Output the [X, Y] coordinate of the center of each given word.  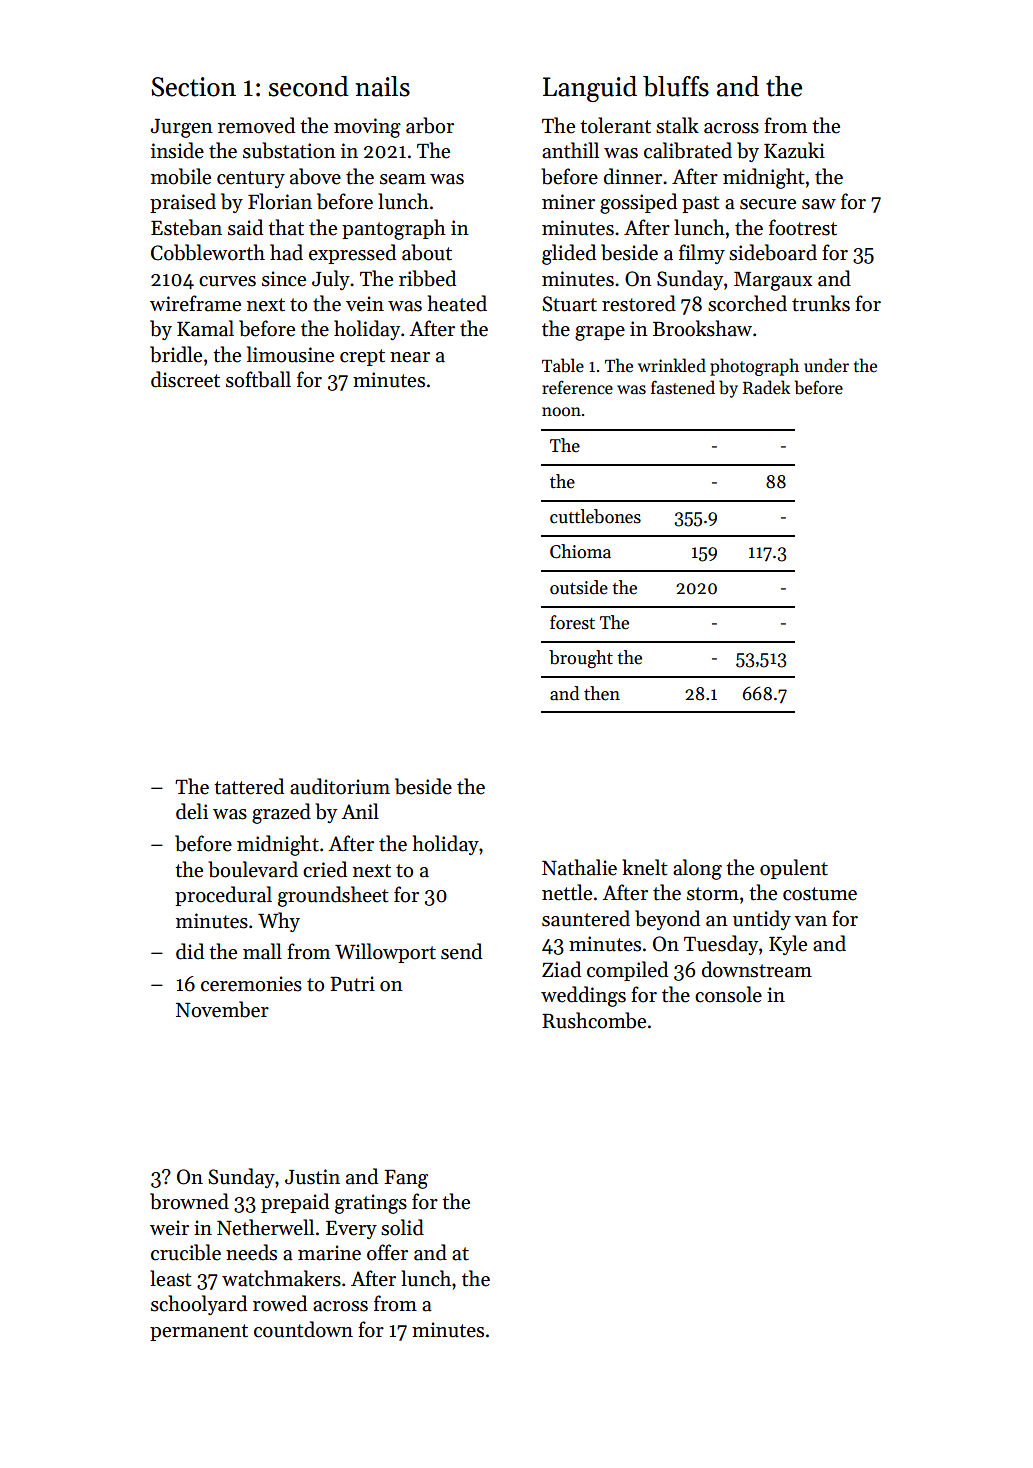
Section [193, 87]
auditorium [340, 786]
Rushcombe [594, 1020]
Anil [360, 811]
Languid [590, 89]
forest [572, 622]
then [602, 693]
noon [561, 412]
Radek [766, 387]
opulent [794, 869]
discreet [185, 379]
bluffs [676, 86]
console [728, 994]
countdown [303, 1329]
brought [581, 659]
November [222, 1009]
